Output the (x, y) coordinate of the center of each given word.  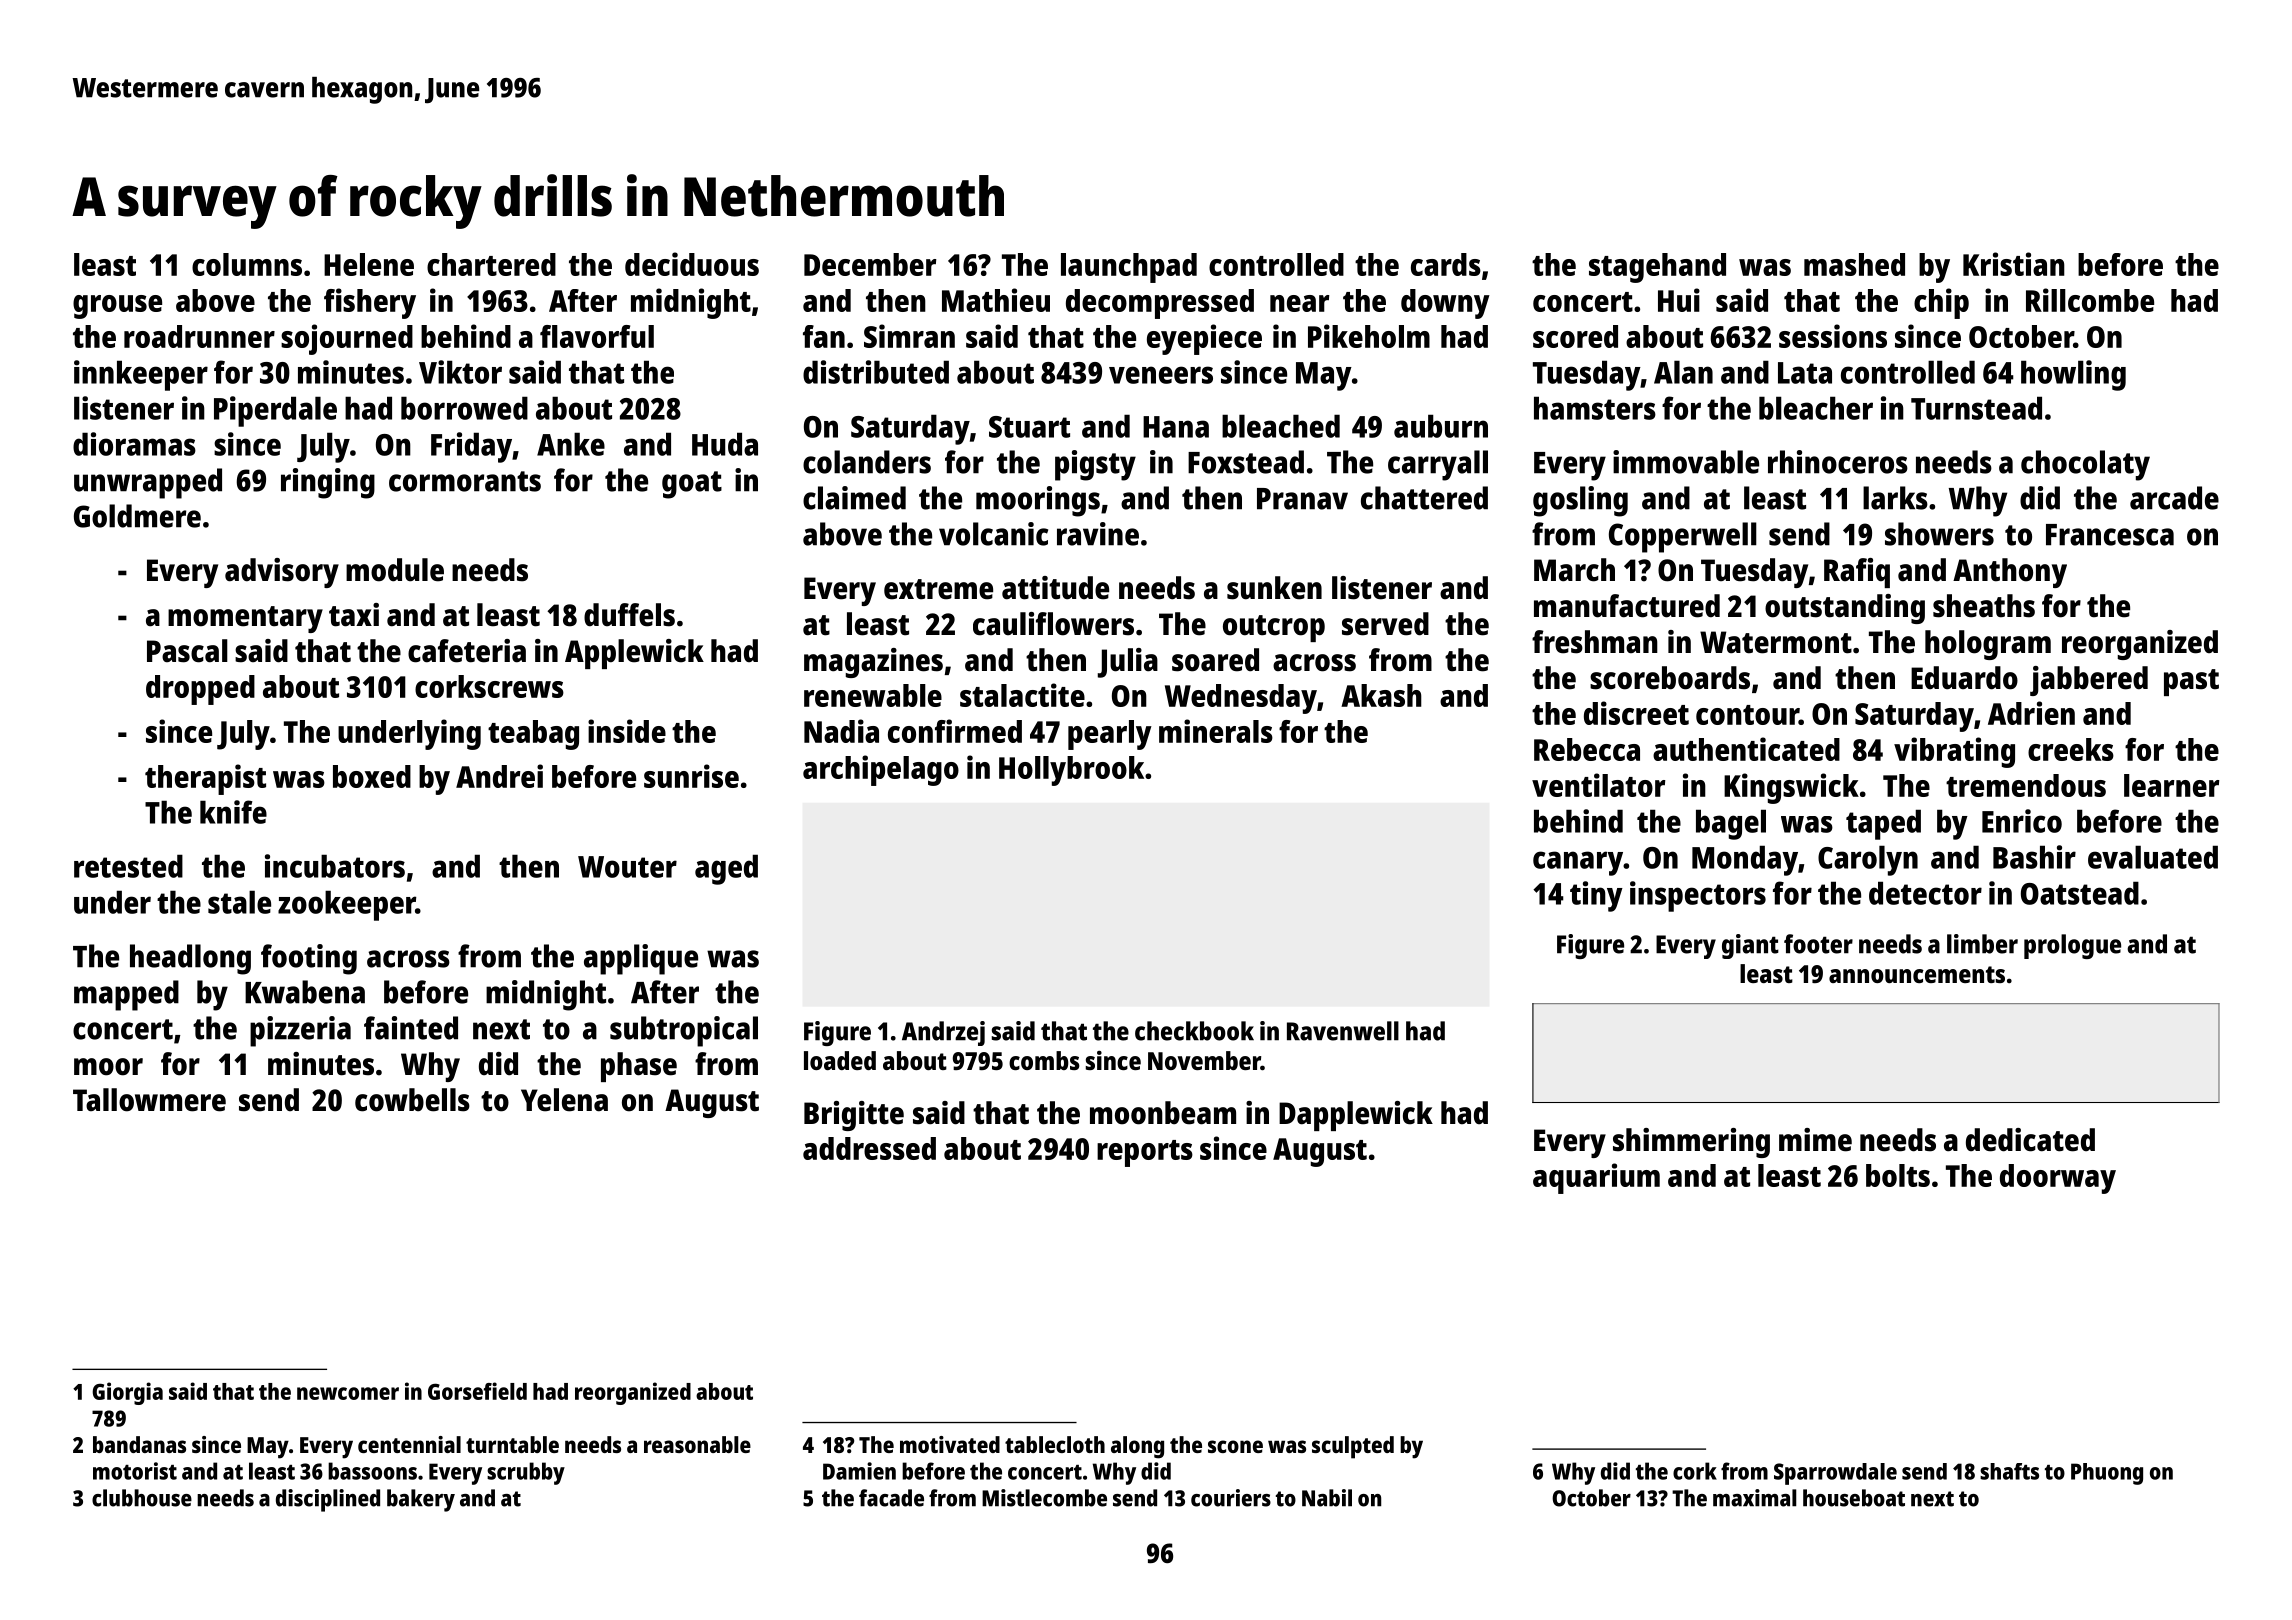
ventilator (1598, 785)
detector (1925, 893)
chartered (491, 264)
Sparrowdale (1835, 1474)
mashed (1854, 264)
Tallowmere (149, 1100)
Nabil (1327, 1498)
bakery (421, 1500)
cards (1446, 264)
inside (627, 731)
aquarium (1596, 1178)
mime (1815, 1140)
